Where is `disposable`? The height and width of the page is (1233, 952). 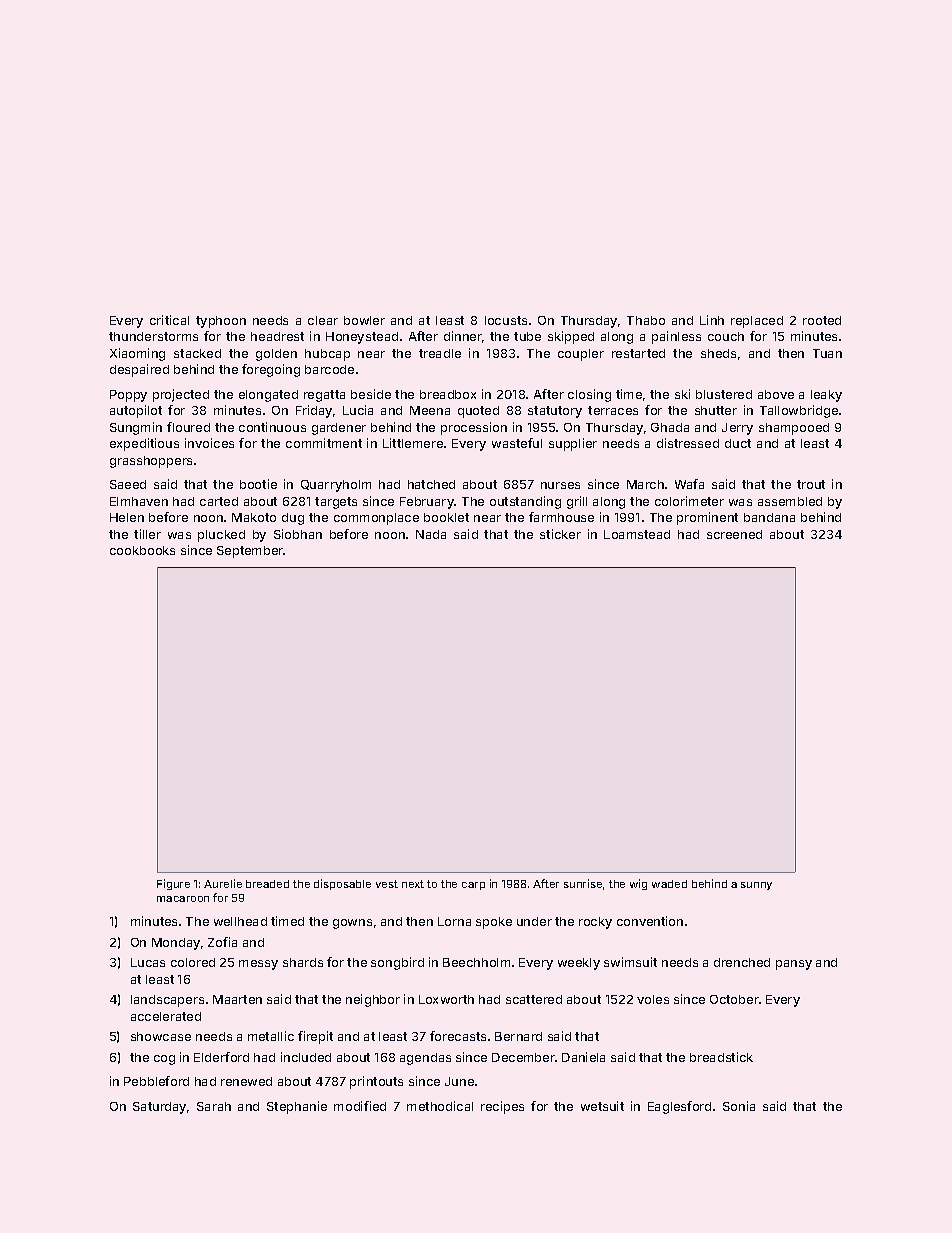 disposable is located at coordinates (342, 884).
